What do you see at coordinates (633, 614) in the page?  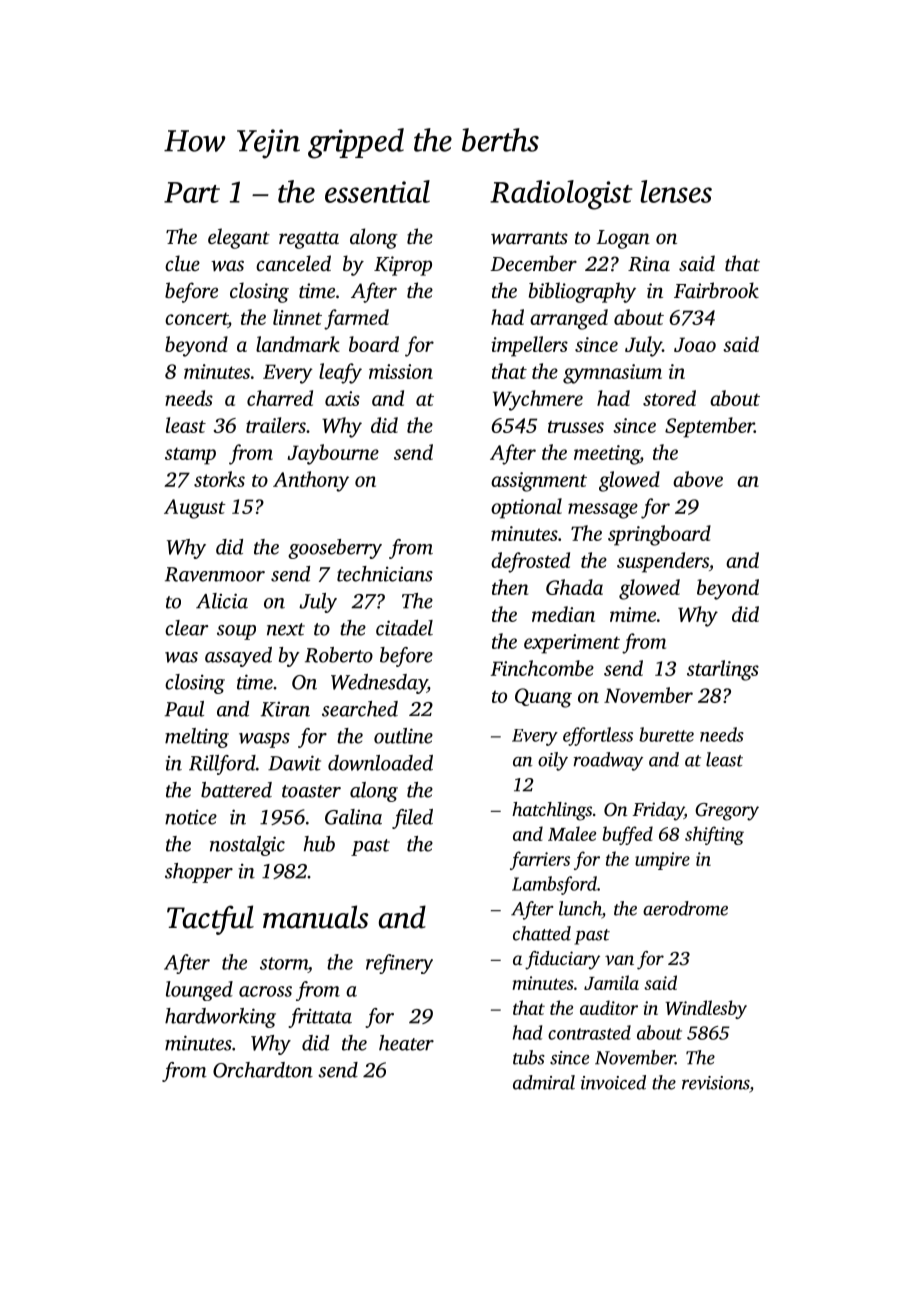 I see `mime` at bounding box center [633, 614].
